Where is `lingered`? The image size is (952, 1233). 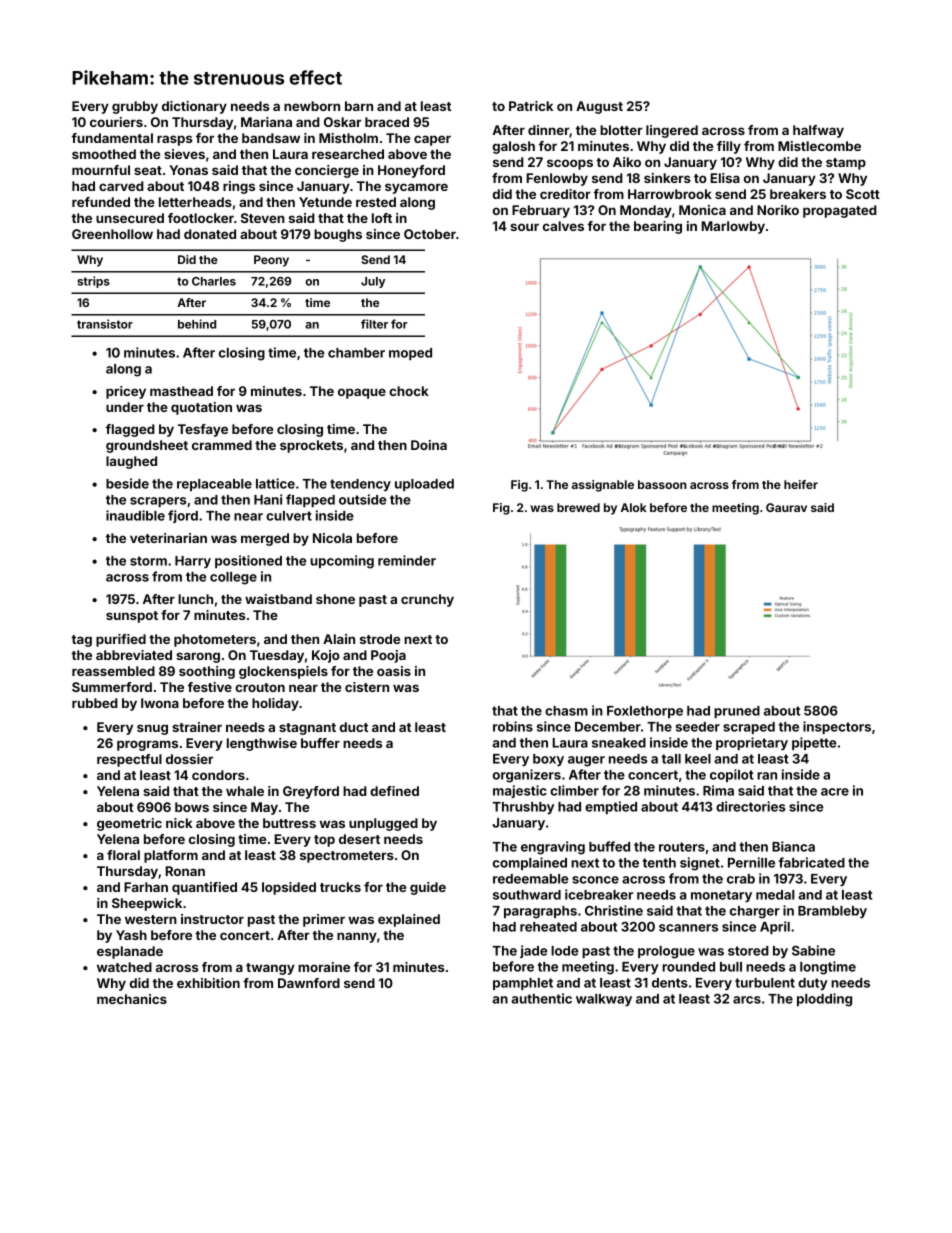
lingered is located at coordinates (672, 131).
